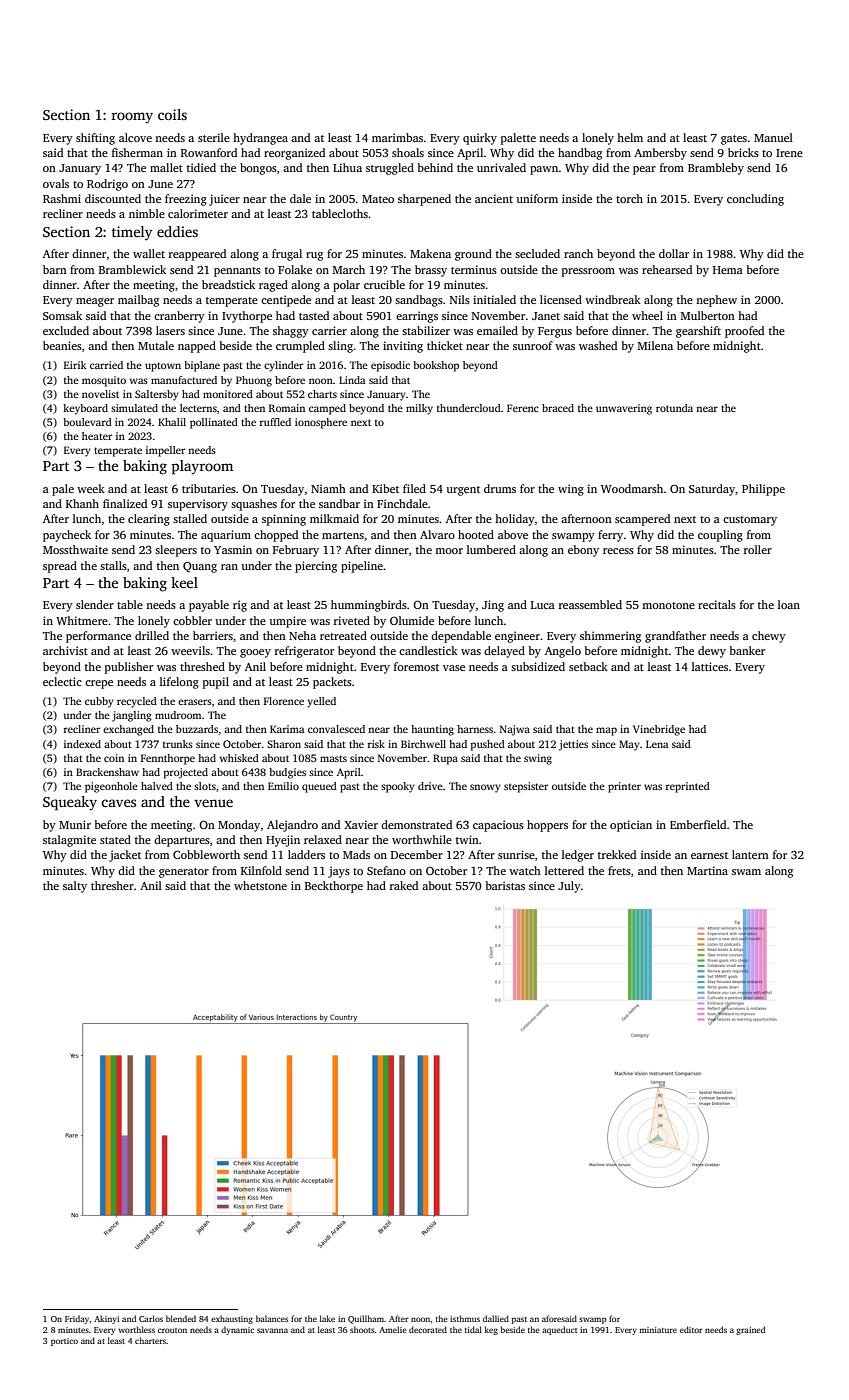 The width and height of the page is (849, 1400). Describe the element at coordinates (480, 139) in the page. I see `quirky` at that location.
